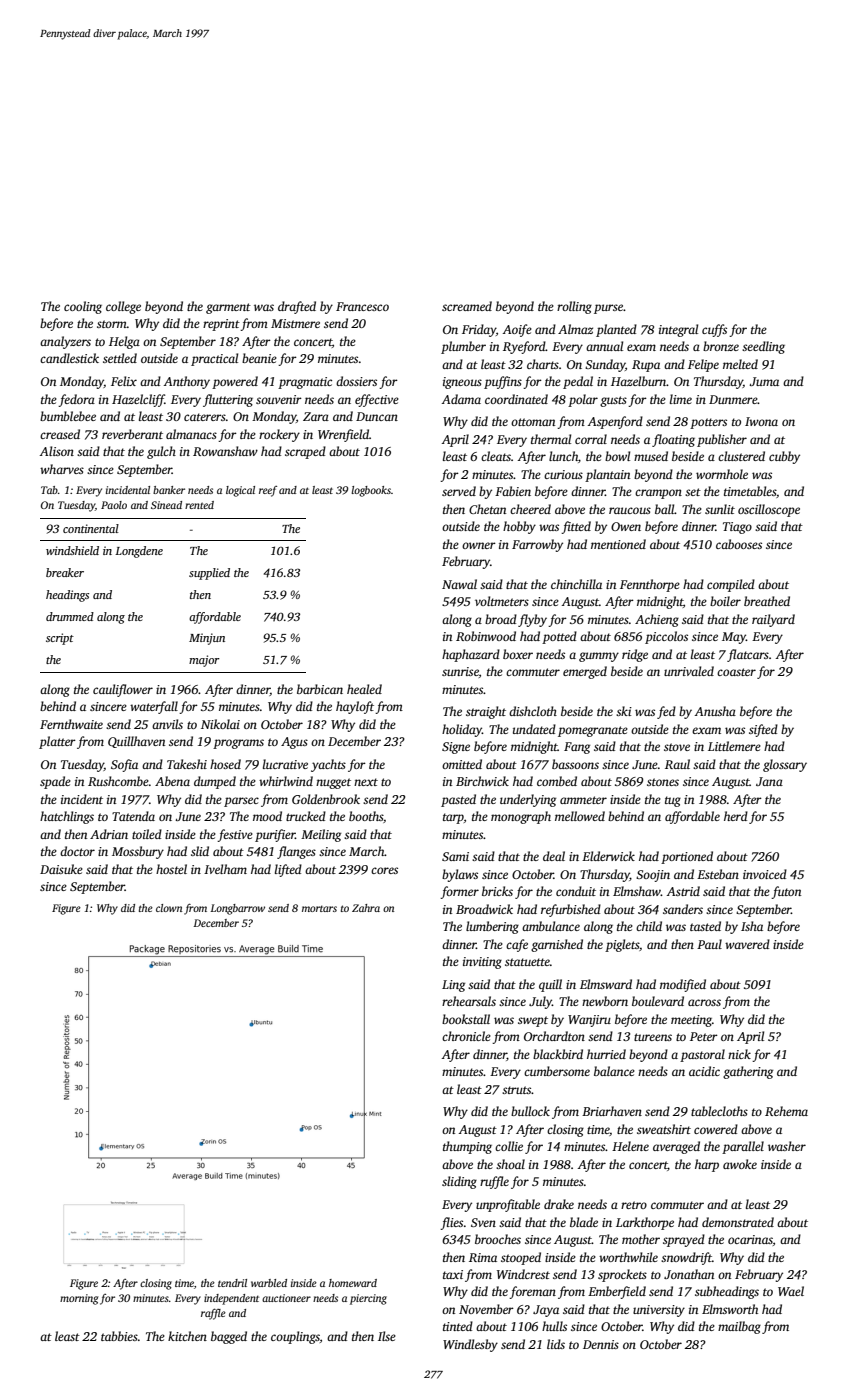 This image has width=849, height=1400. What do you see at coordinates (362, 306) in the image?
I see `Francesco` at bounding box center [362, 306].
